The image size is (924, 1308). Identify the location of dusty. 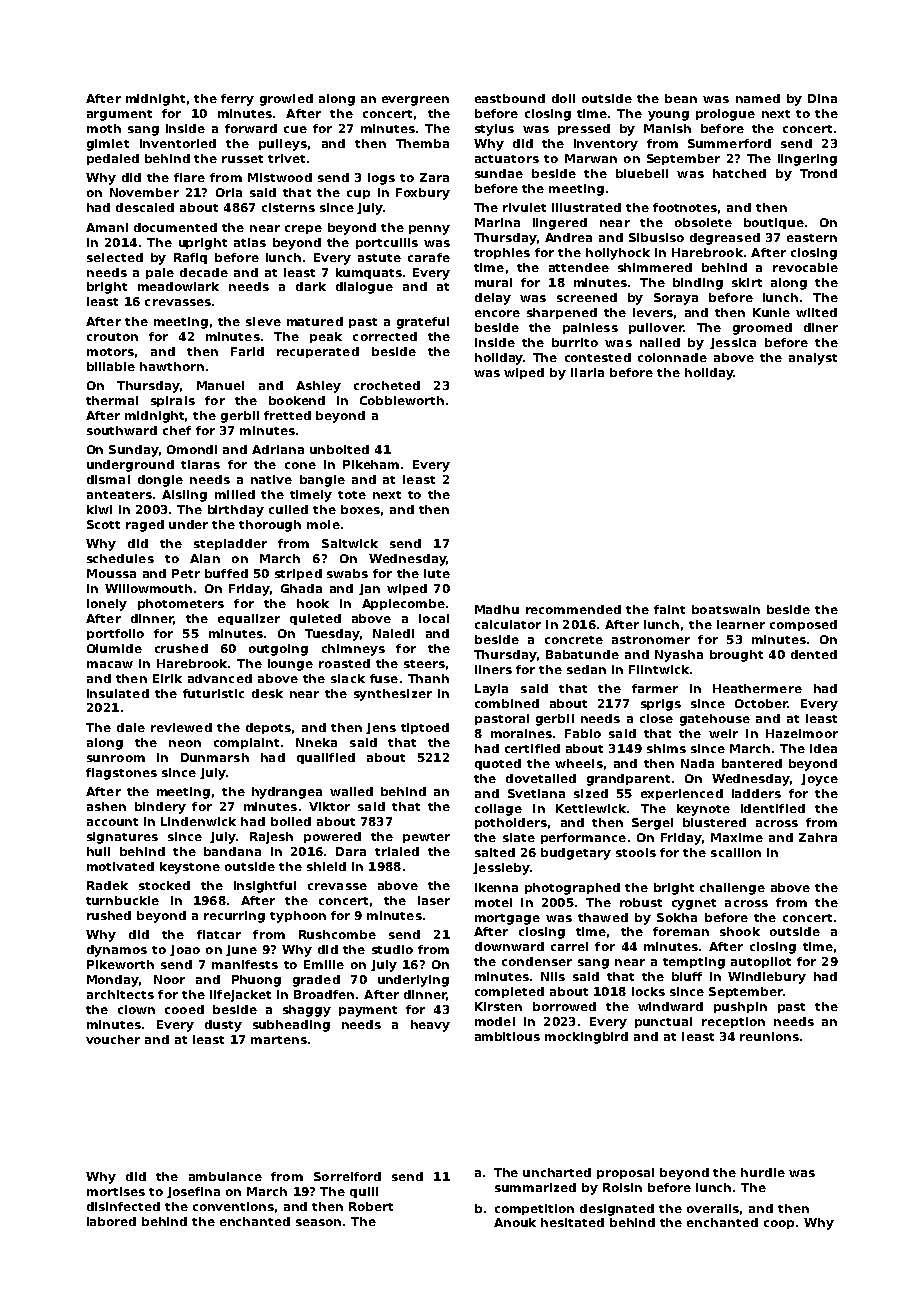
(223, 1026).
